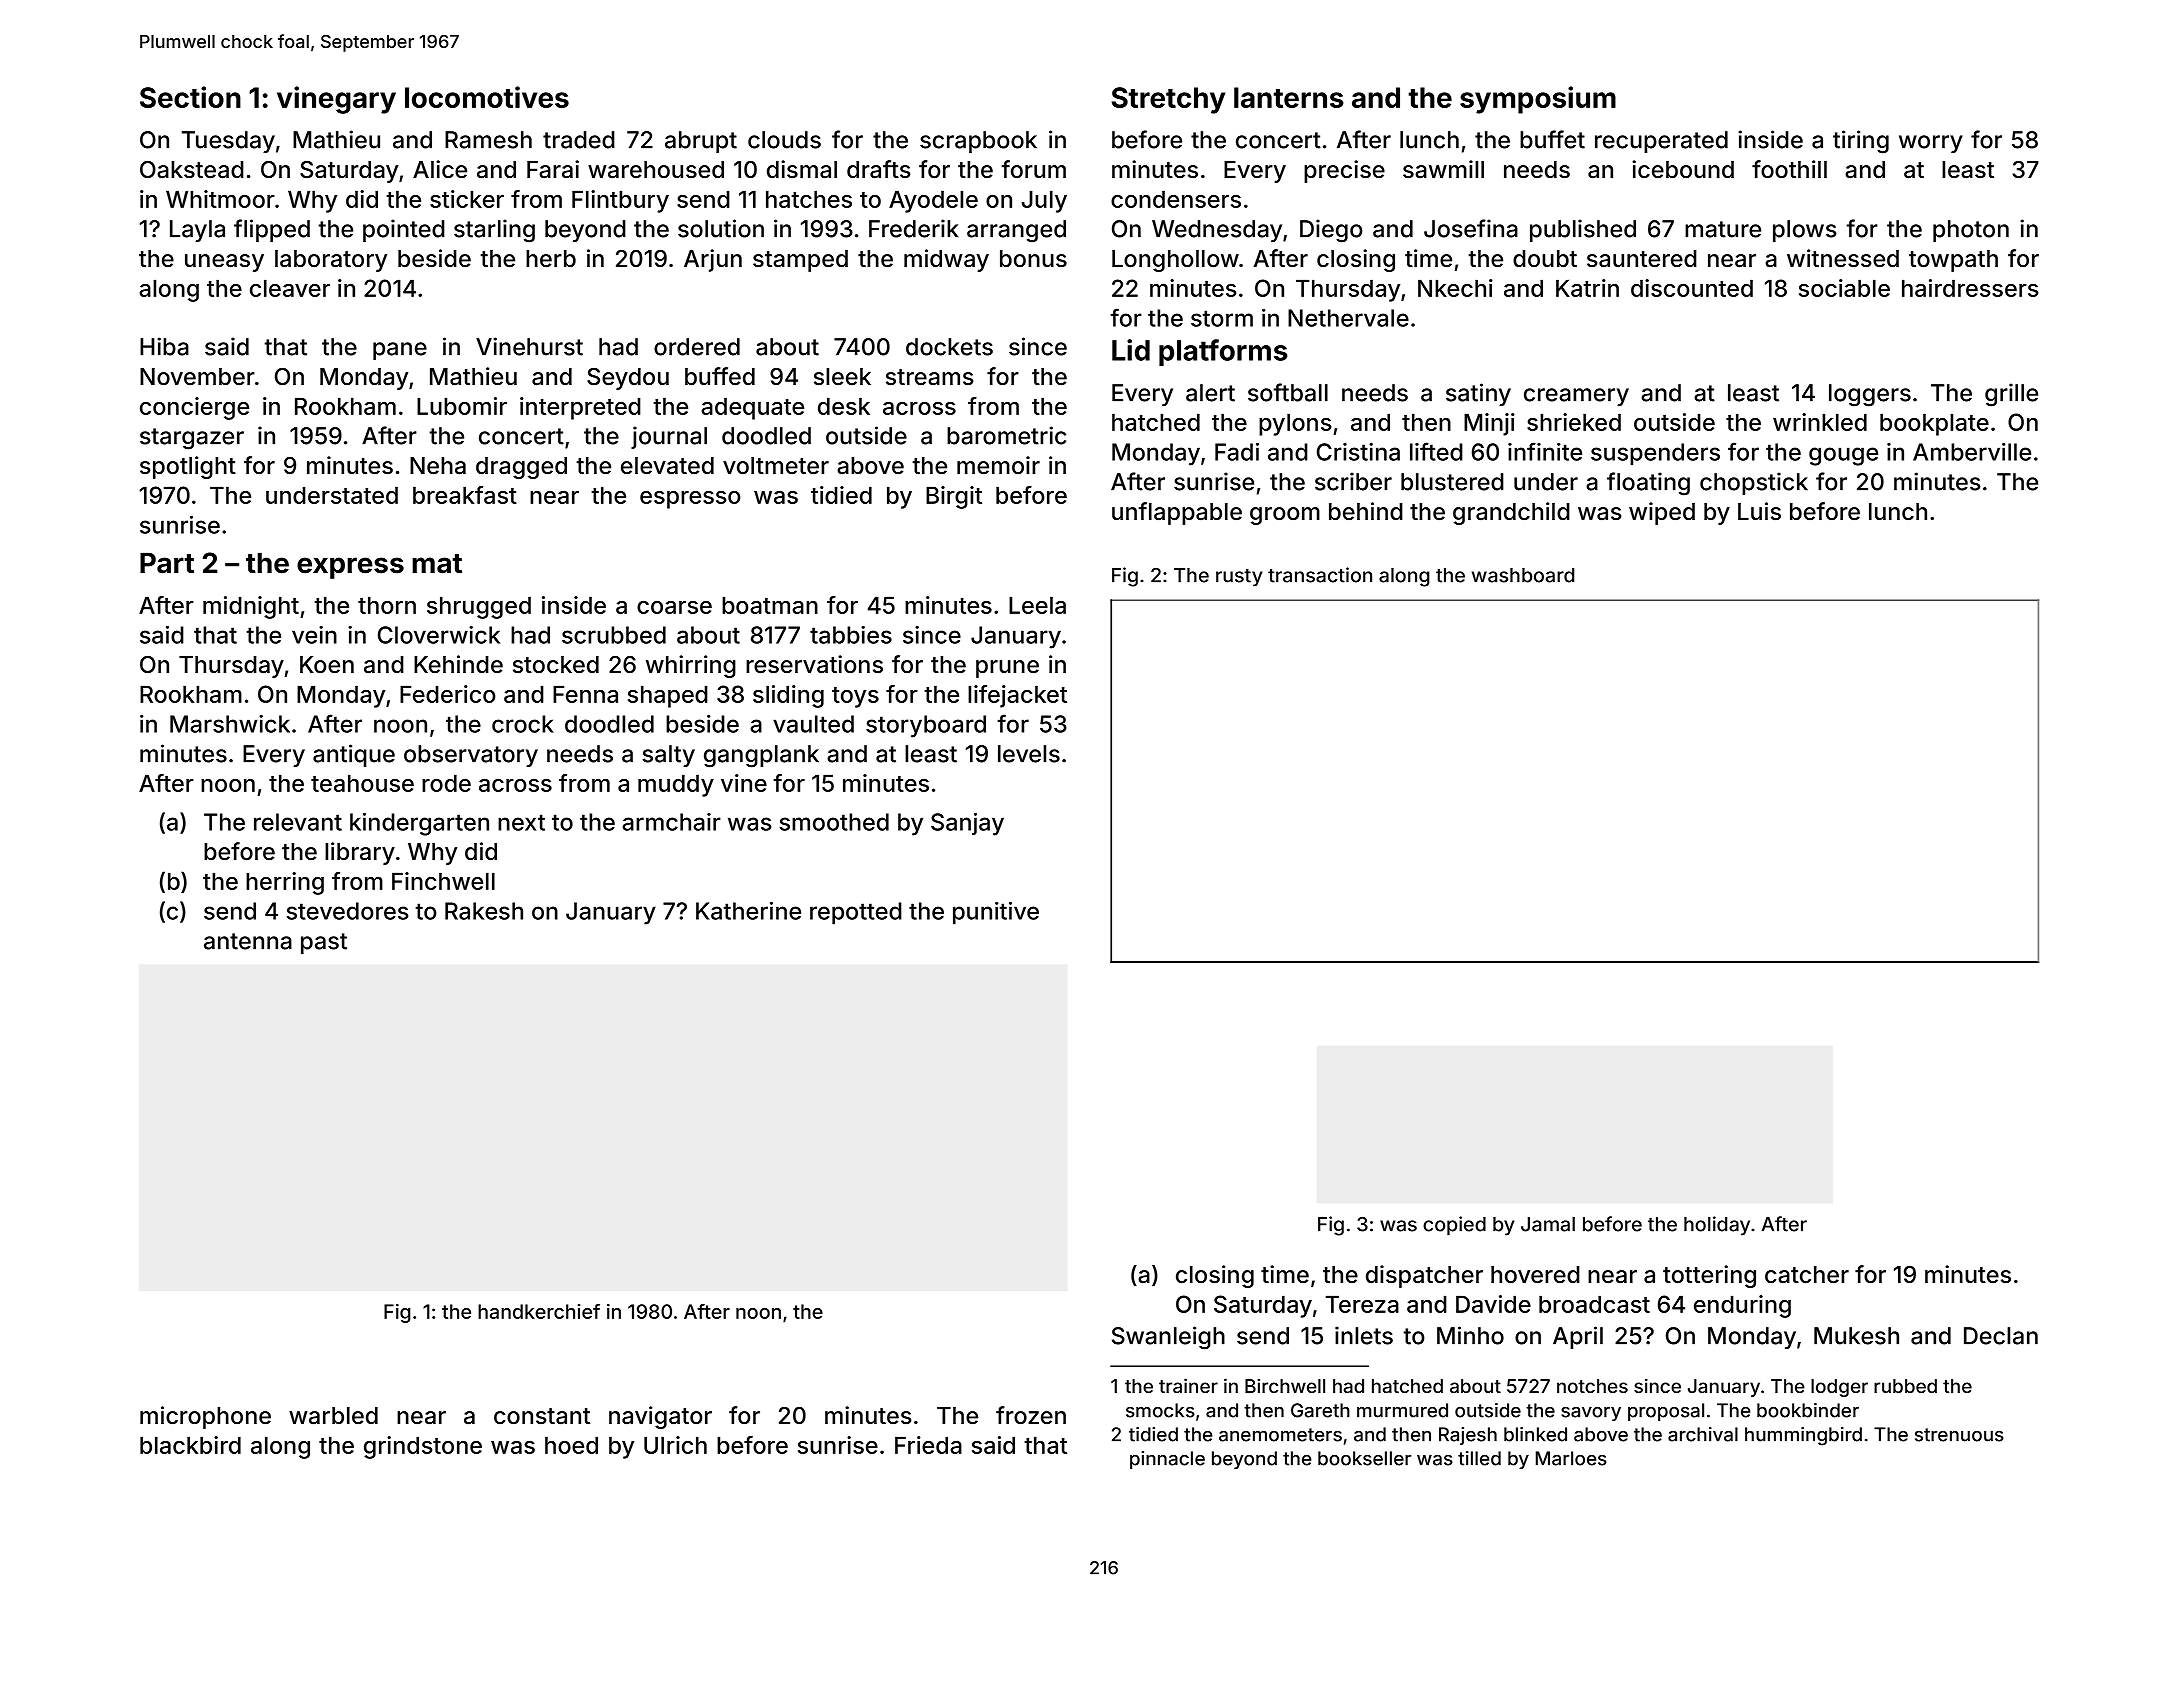  I want to click on warbled, so click(333, 1416).
